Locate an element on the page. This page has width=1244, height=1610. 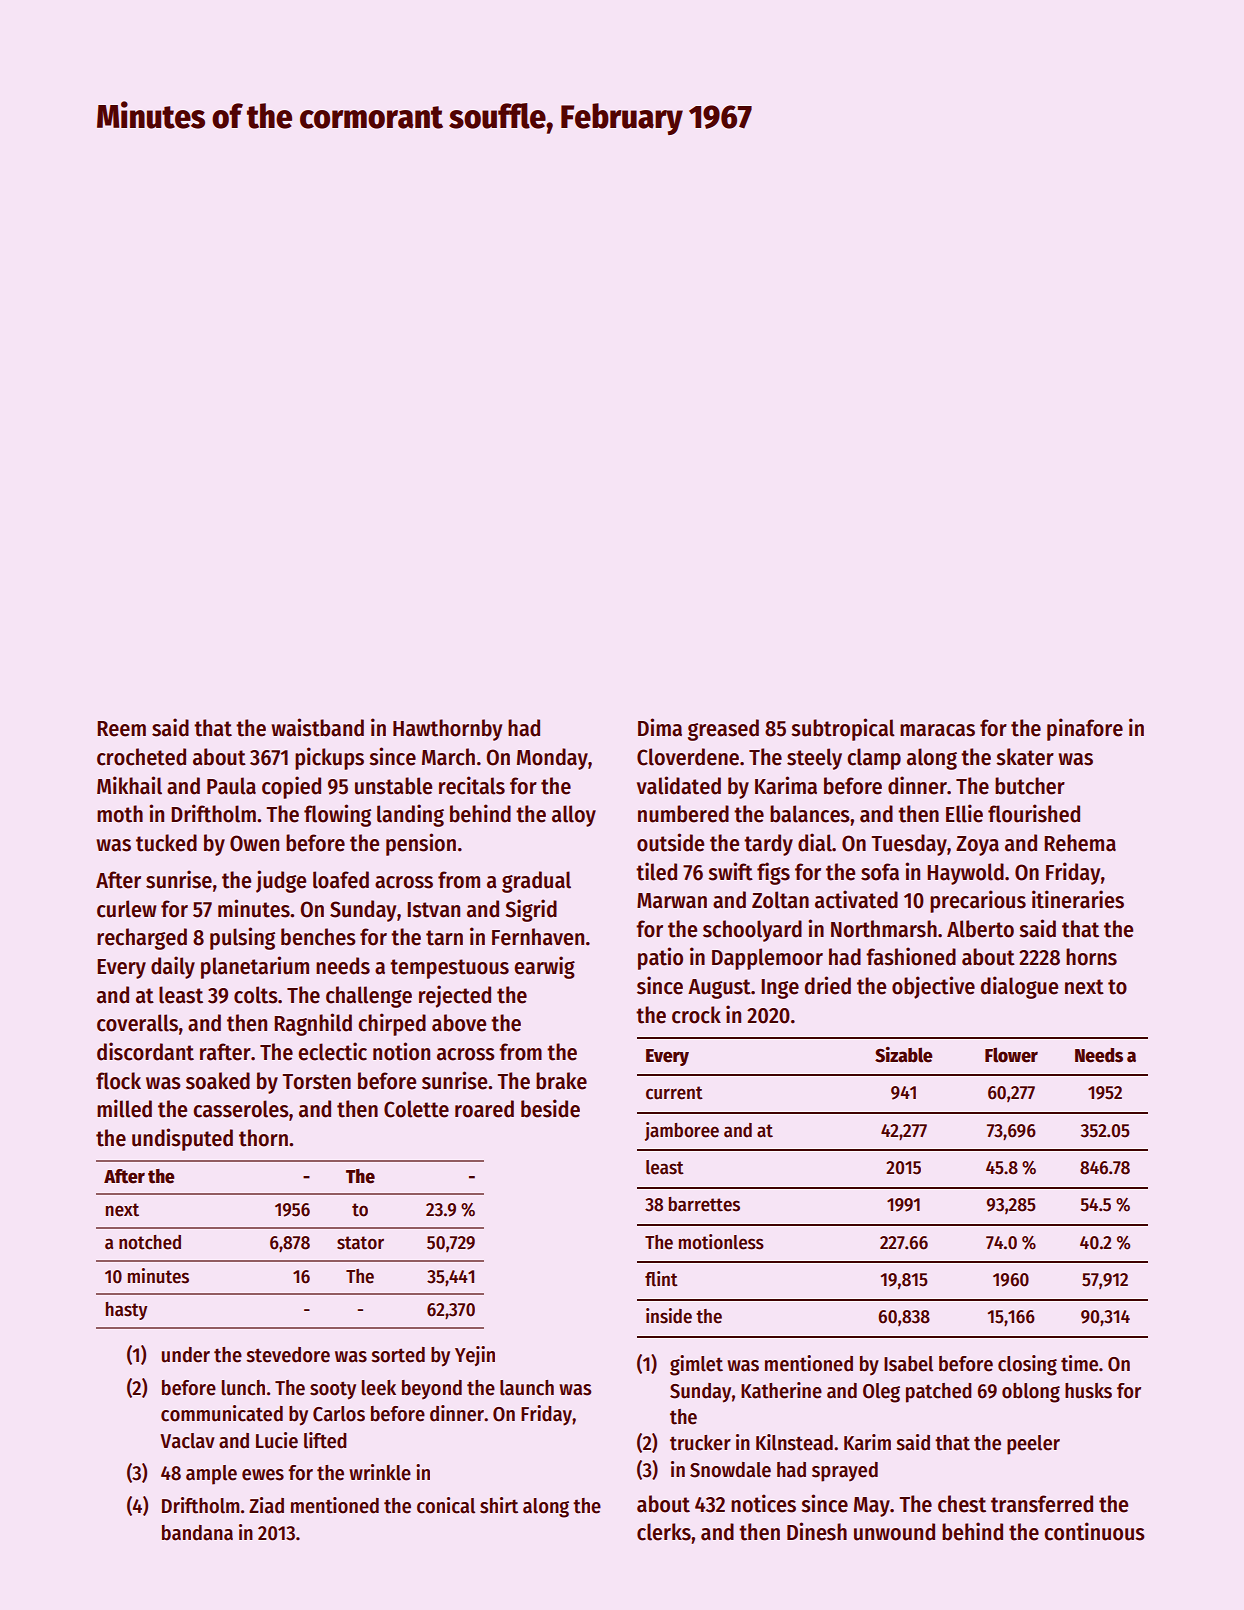
under is located at coordinates (186, 1355).
